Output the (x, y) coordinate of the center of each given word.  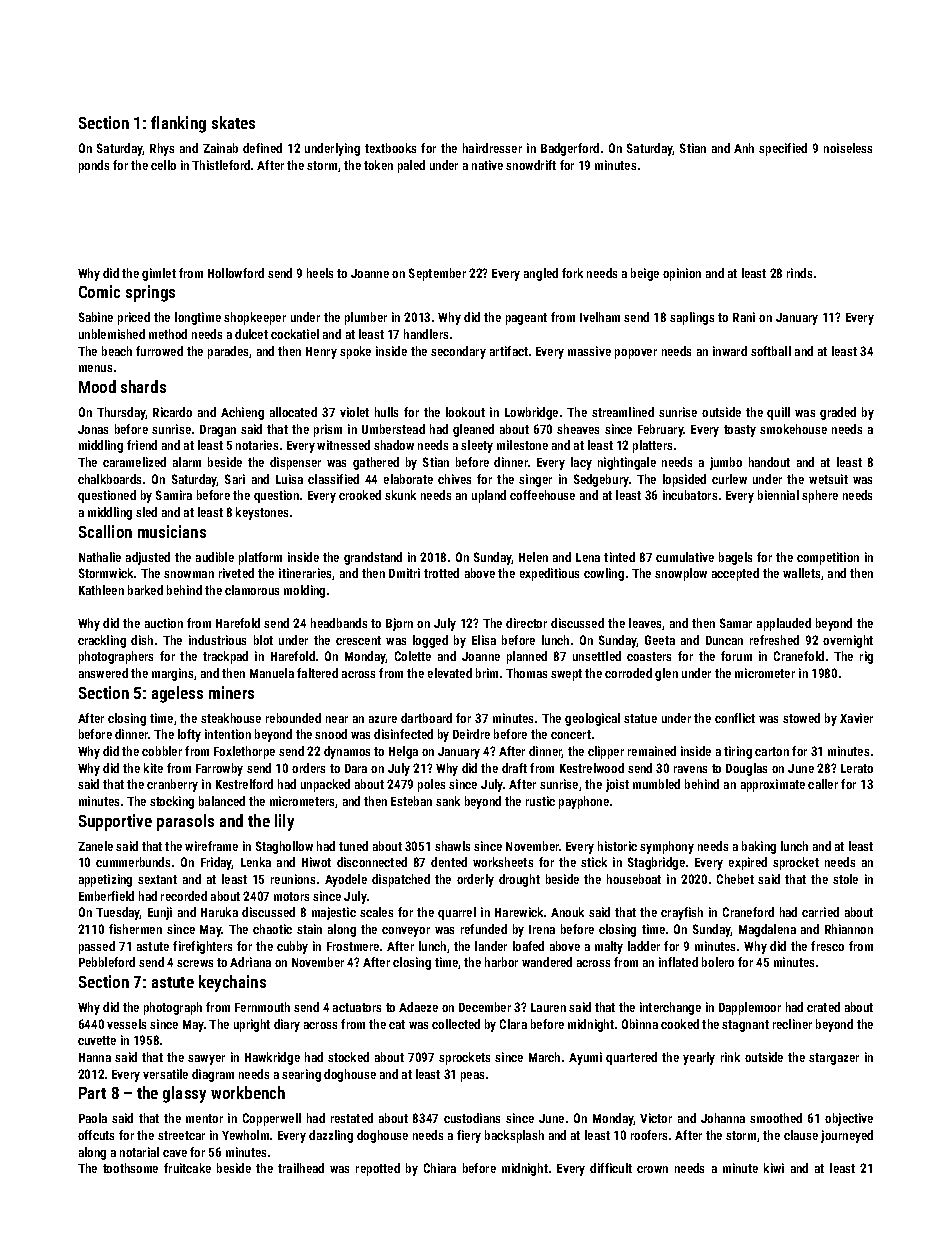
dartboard (426, 718)
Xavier (856, 718)
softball (771, 351)
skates (233, 122)
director (526, 623)
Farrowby (219, 769)
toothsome (130, 1168)
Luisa (289, 479)
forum (736, 656)
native (487, 165)
